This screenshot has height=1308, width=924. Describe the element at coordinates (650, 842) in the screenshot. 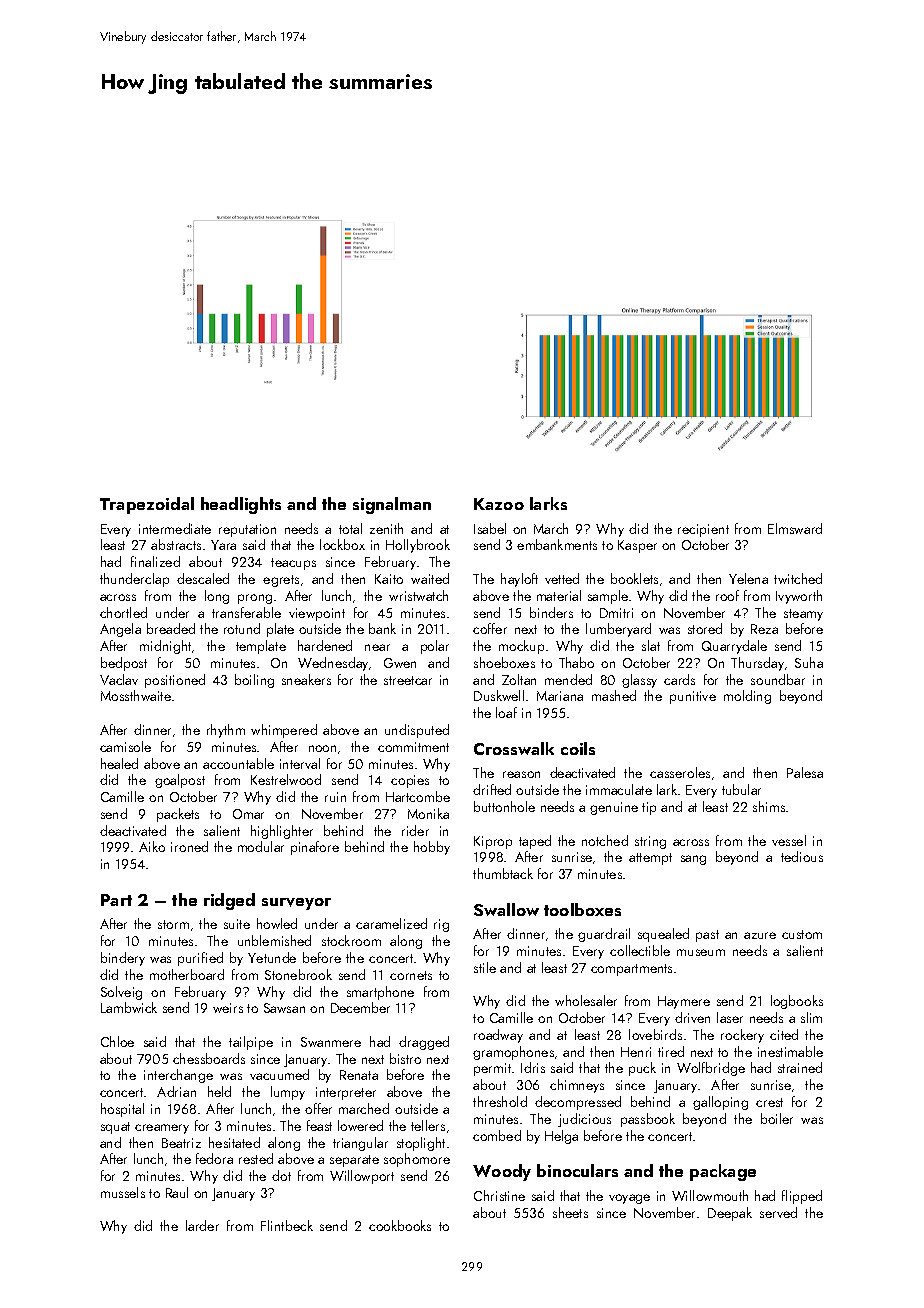

I see `string` at that location.
